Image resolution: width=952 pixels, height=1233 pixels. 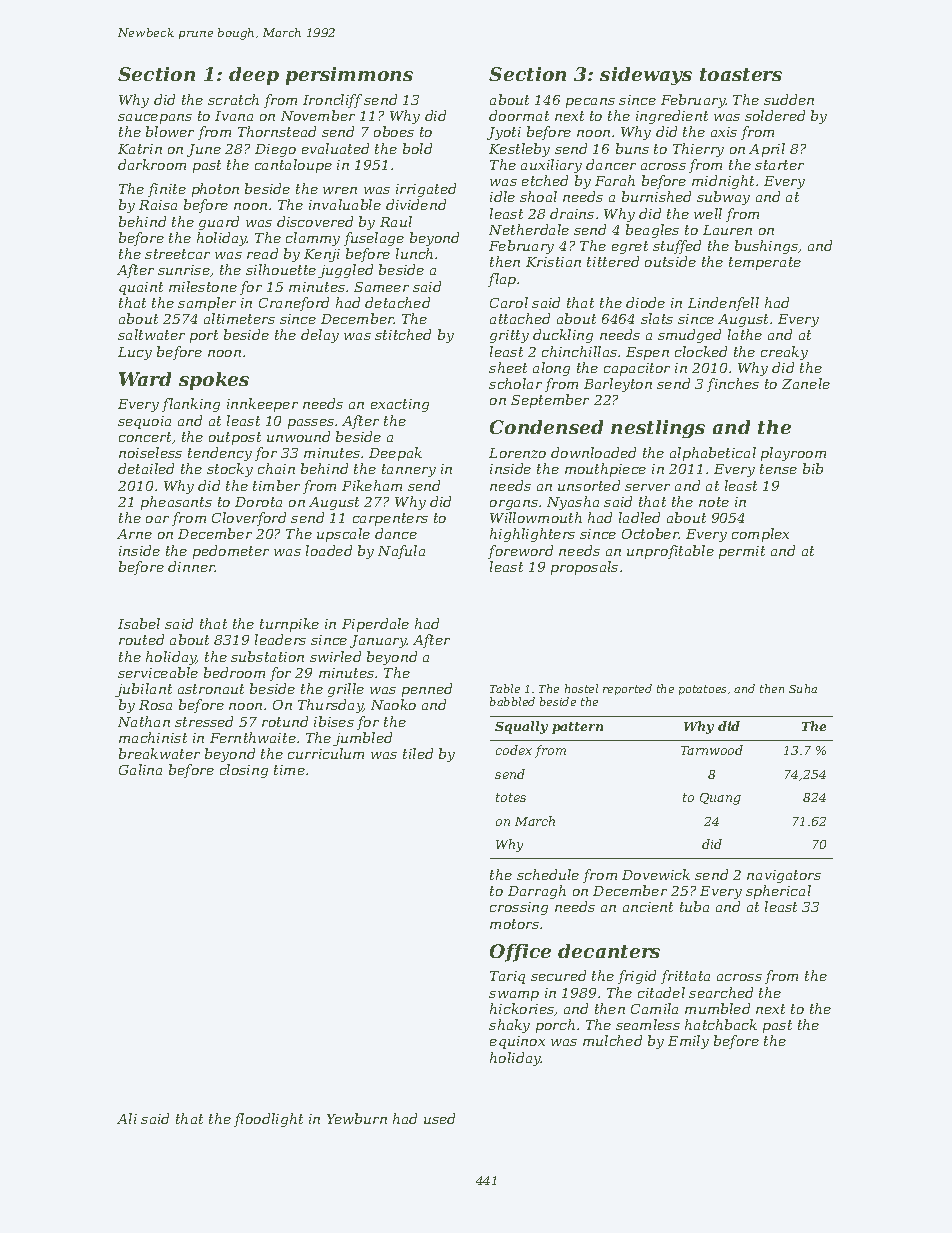 I want to click on October, so click(x=650, y=533).
